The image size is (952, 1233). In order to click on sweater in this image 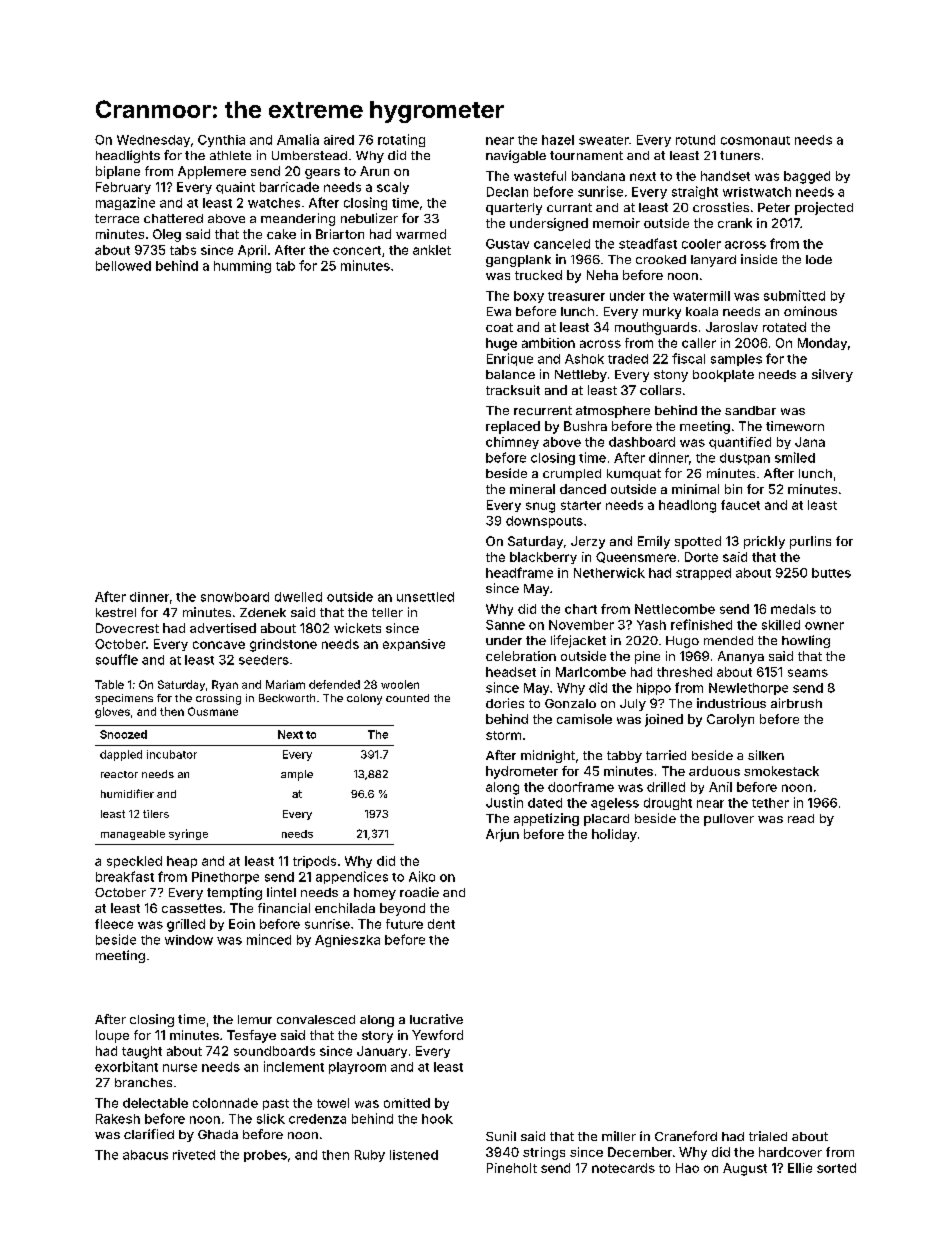, I will do `click(604, 140)`.
